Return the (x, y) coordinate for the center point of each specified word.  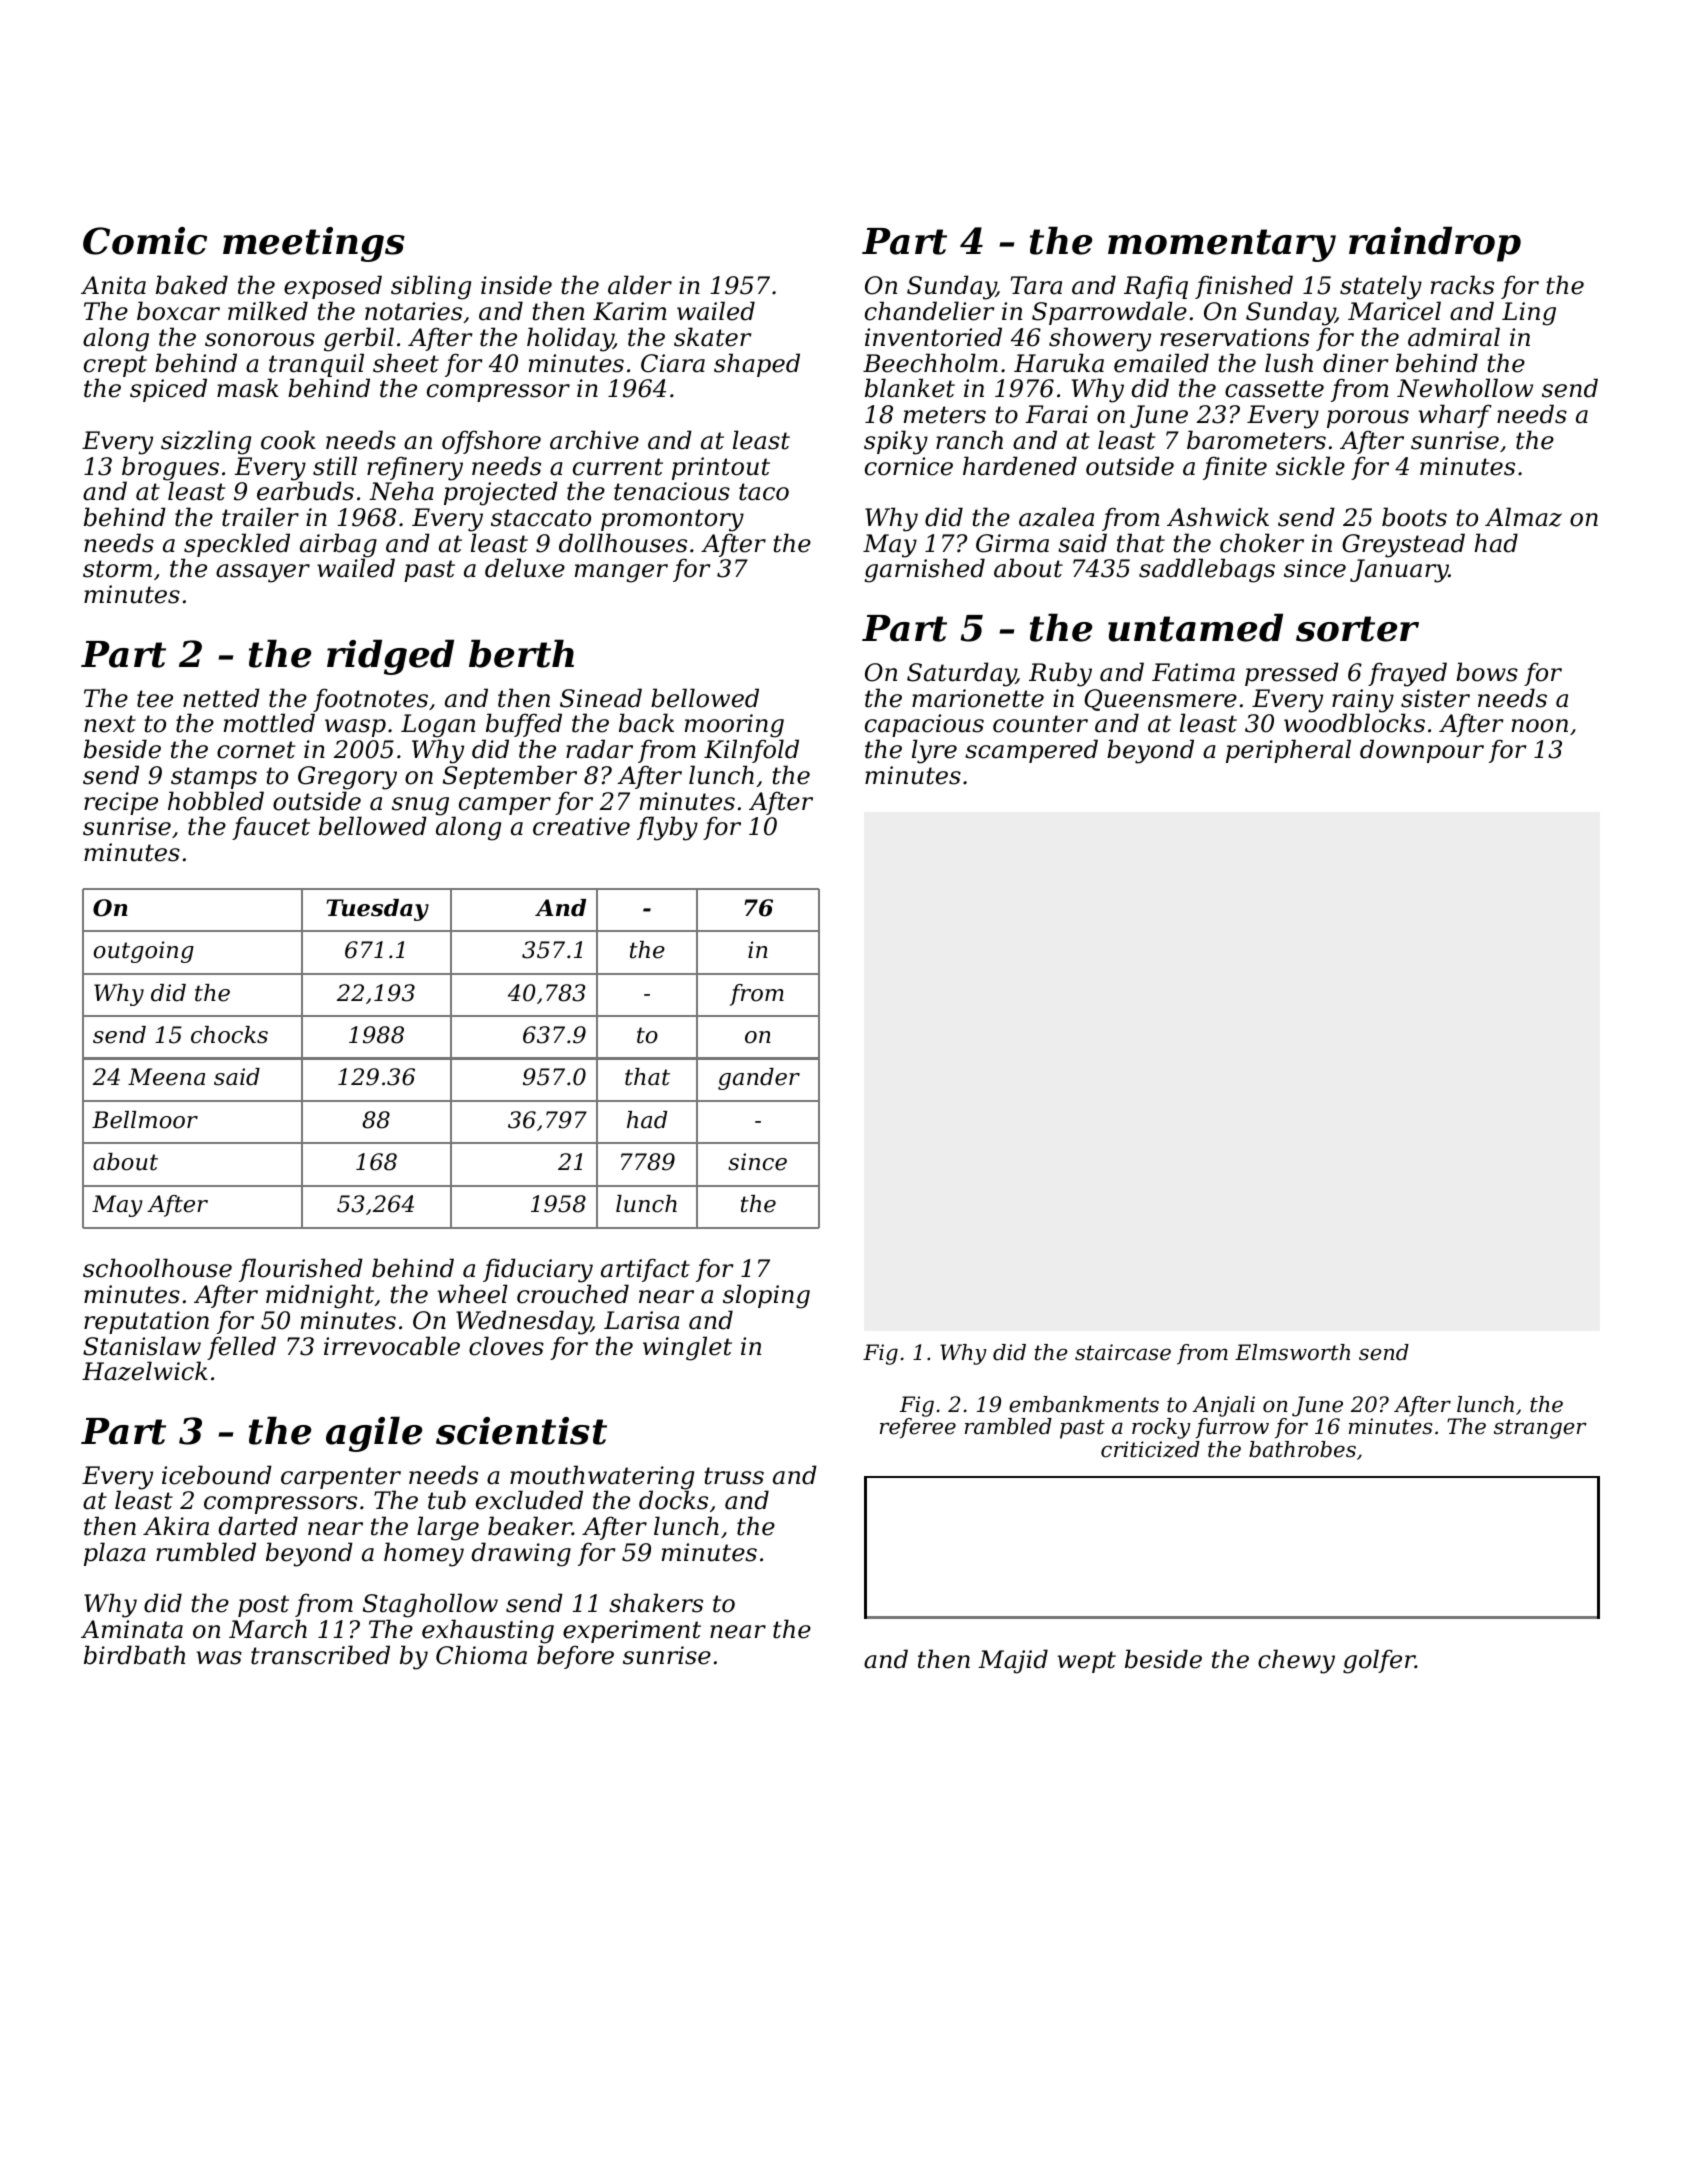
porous (1368, 419)
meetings (314, 244)
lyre (934, 751)
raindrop (1435, 244)
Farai (1056, 414)
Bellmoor (145, 1120)
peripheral (1288, 751)
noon (1540, 726)
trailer (260, 517)
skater (712, 337)
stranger (1540, 1429)
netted (221, 698)
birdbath (134, 1655)
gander (759, 1079)
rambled (1008, 1426)
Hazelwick (145, 1371)
